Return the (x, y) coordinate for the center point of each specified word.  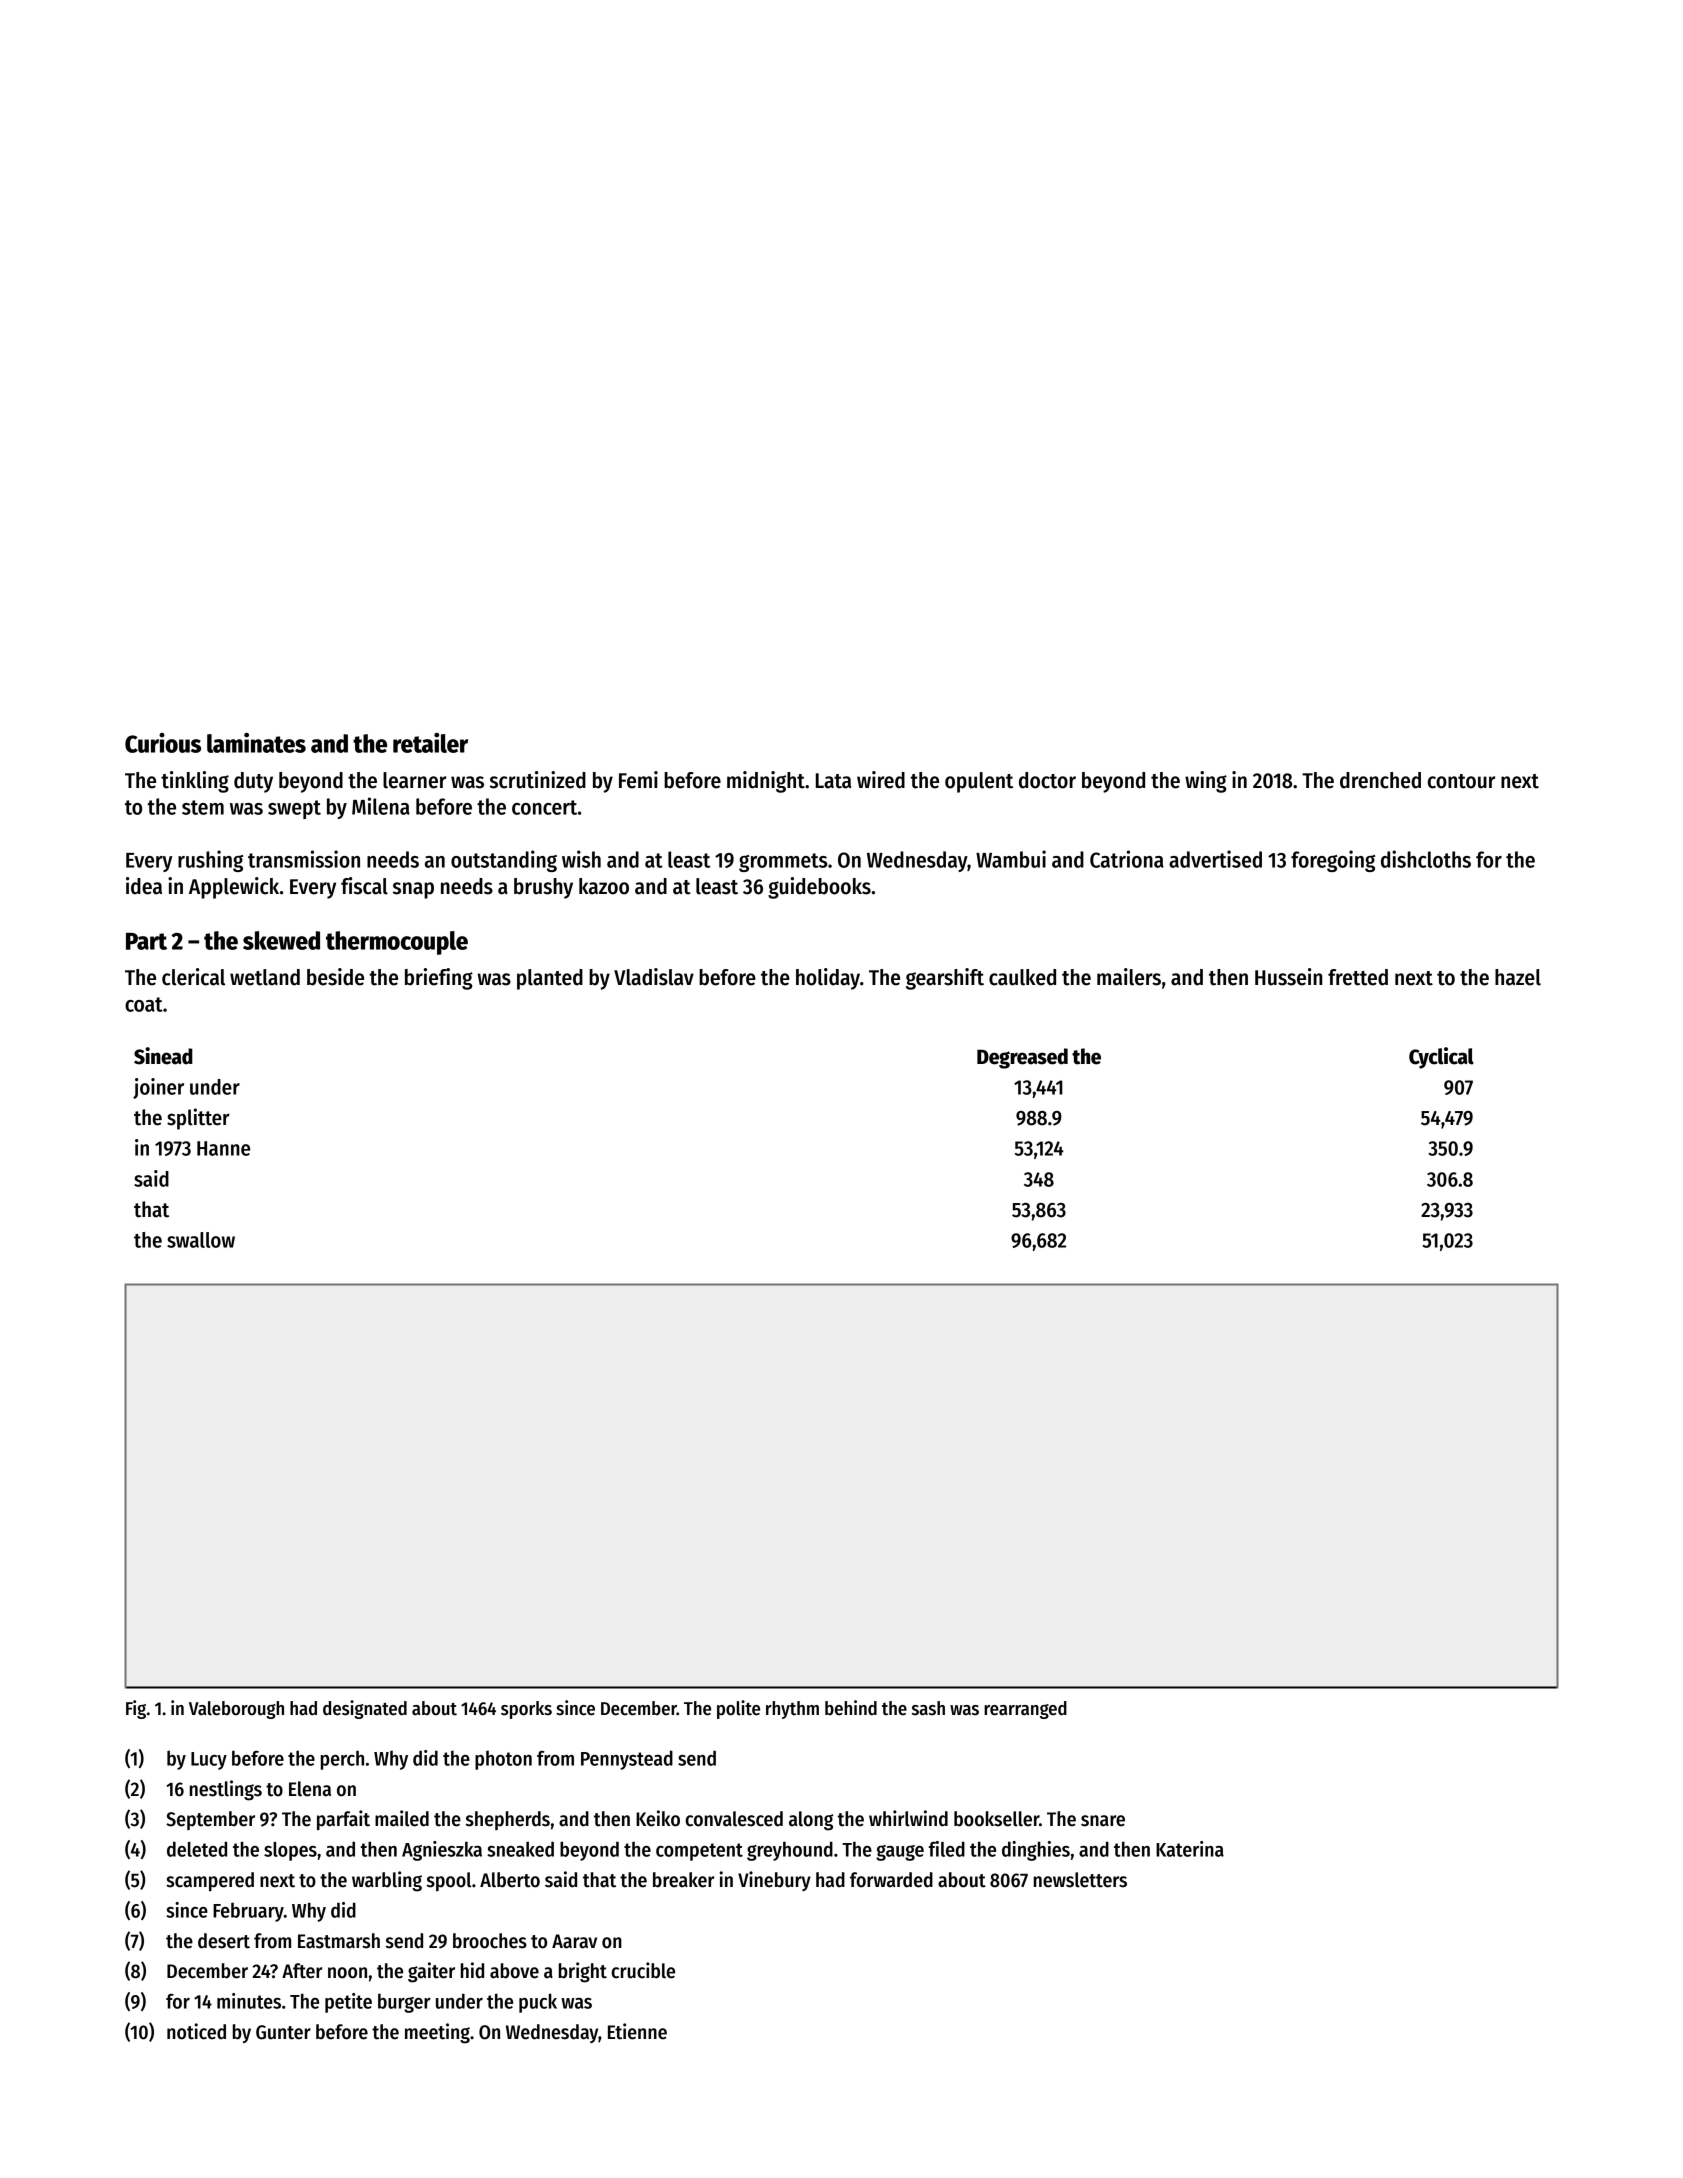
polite (738, 1709)
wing (1206, 782)
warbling (387, 1881)
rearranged (1025, 1710)
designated (365, 1709)
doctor (1047, 780)
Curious (163, 743)
